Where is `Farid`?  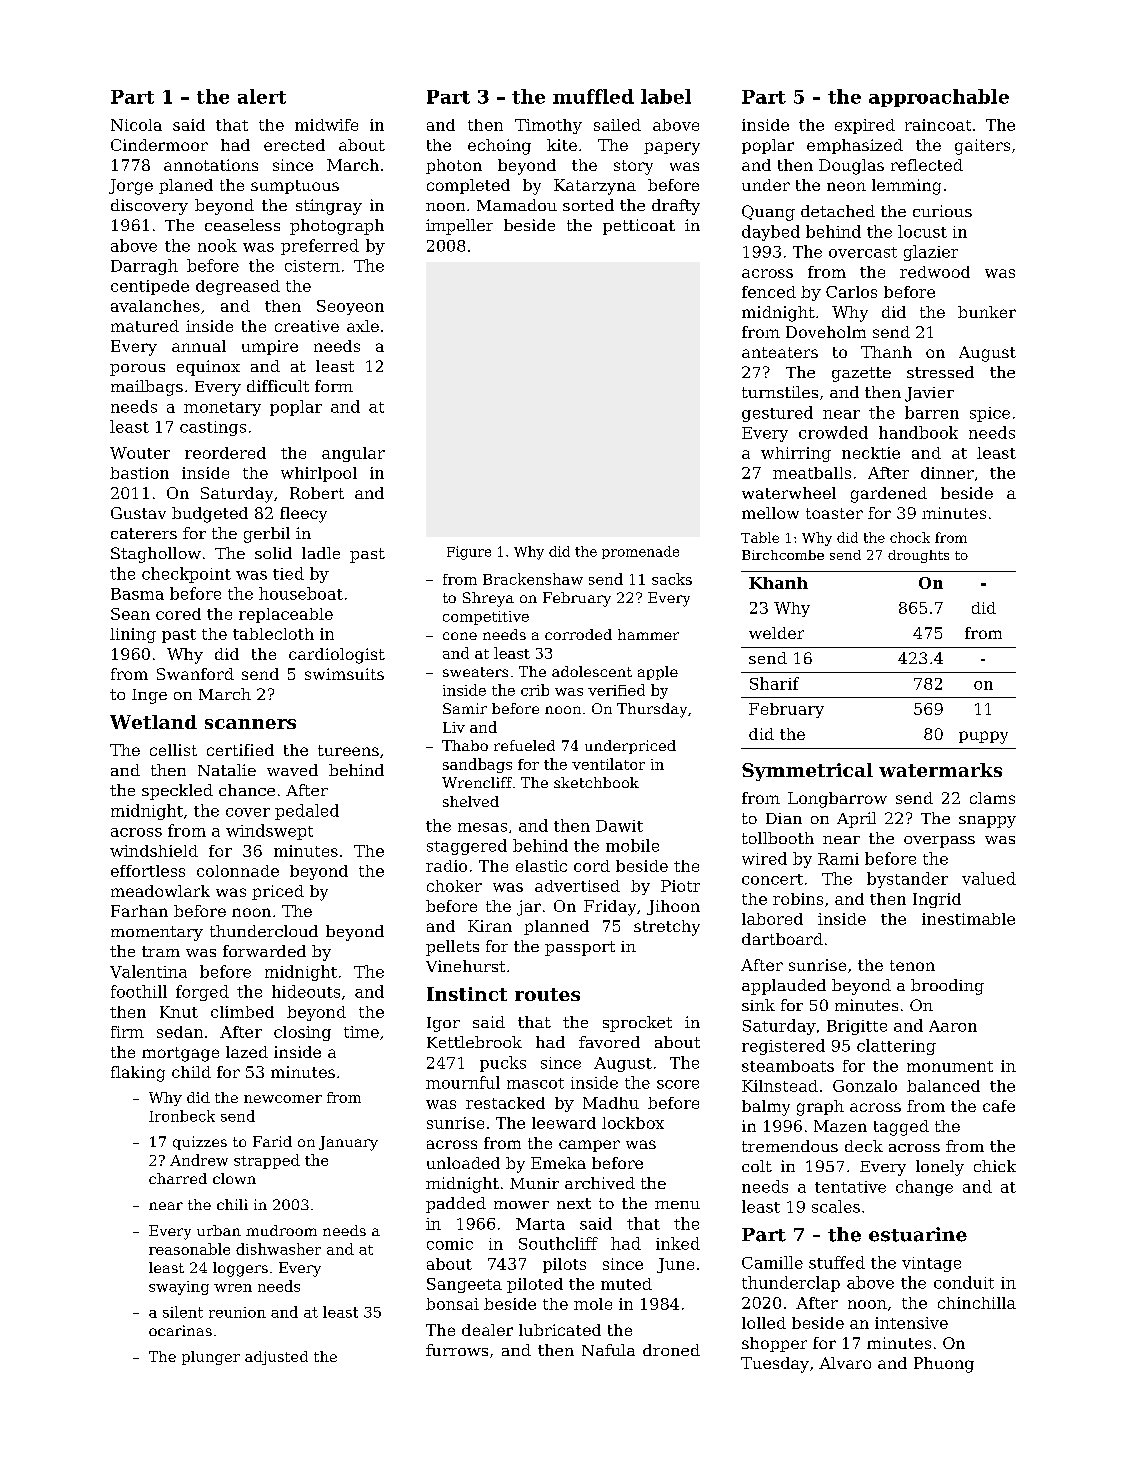 Farid is located at coordinates (272, 1141).
